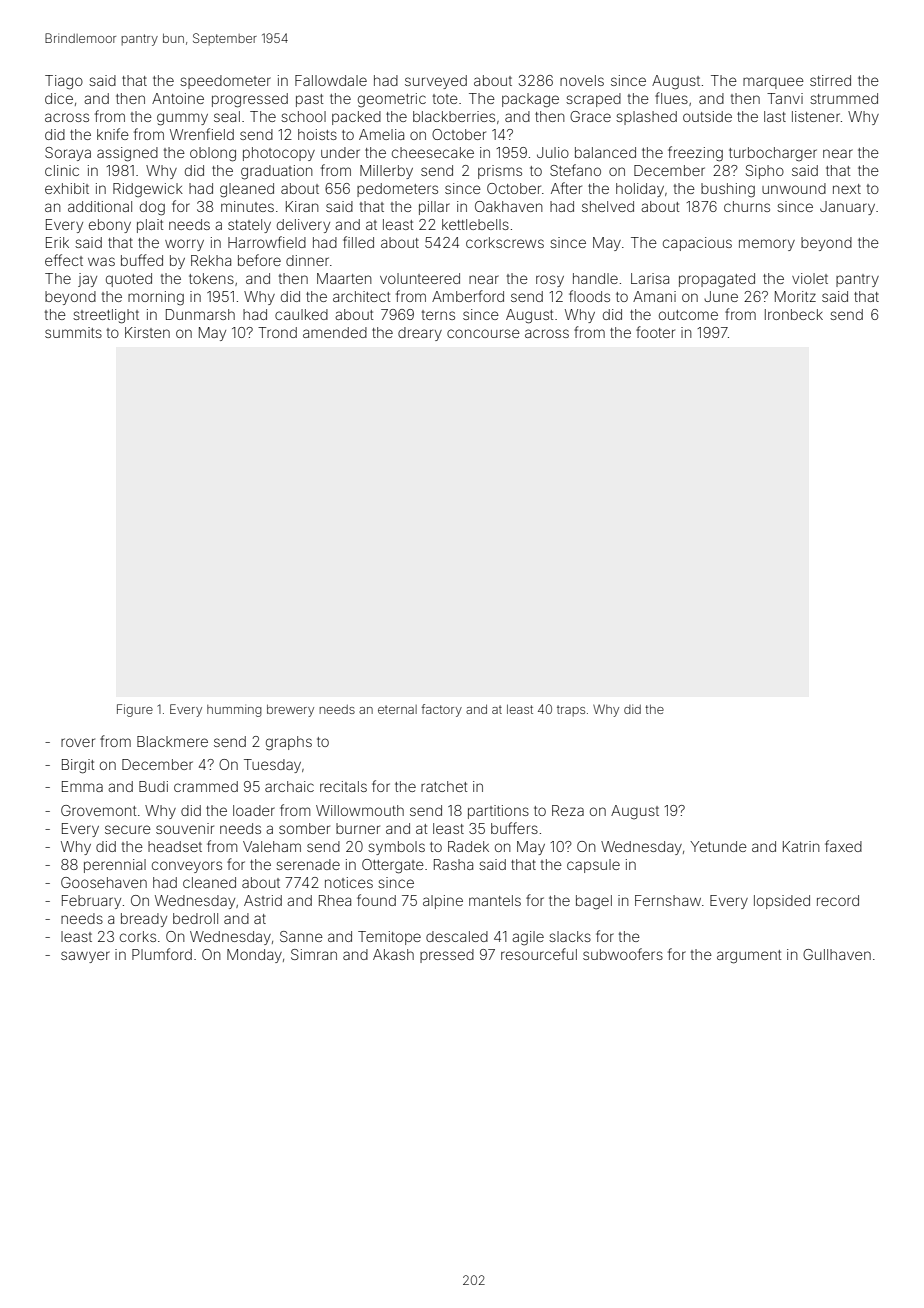  What do you see at coordinates (571, 711) in the image?
I see `traps` at bounding box center [571, 711].
